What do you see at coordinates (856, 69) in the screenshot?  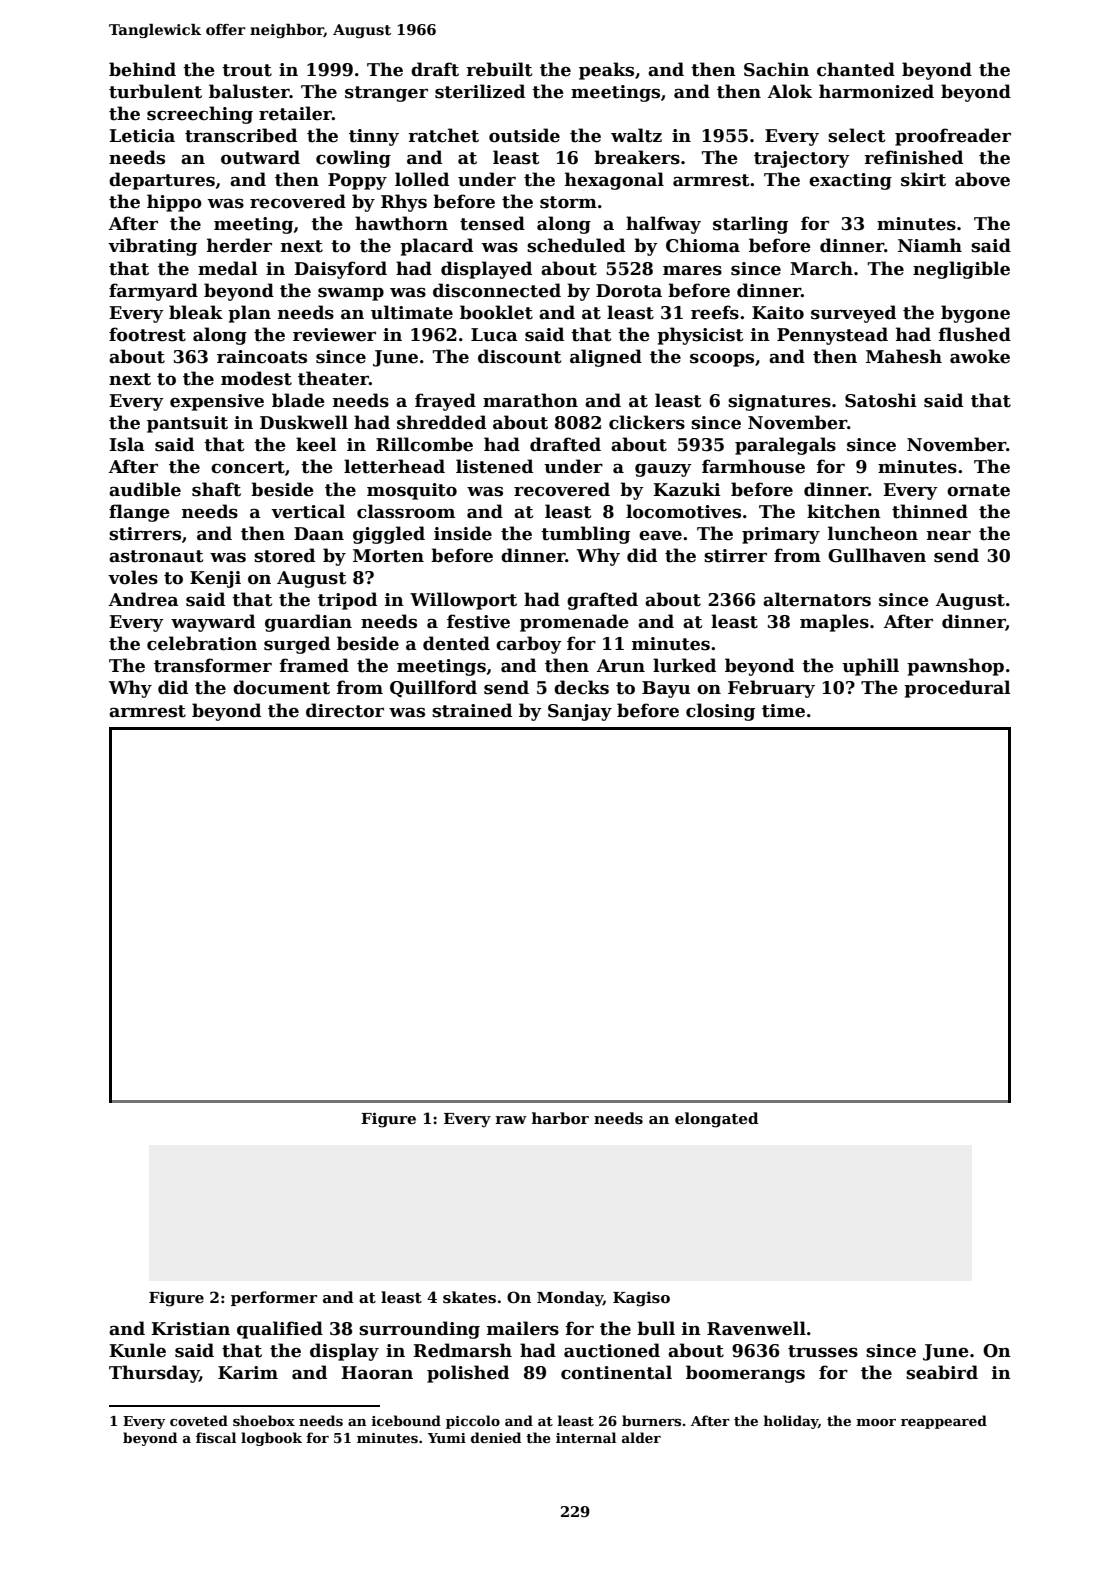 I see `chanted` at bounding box center [856, 69].
